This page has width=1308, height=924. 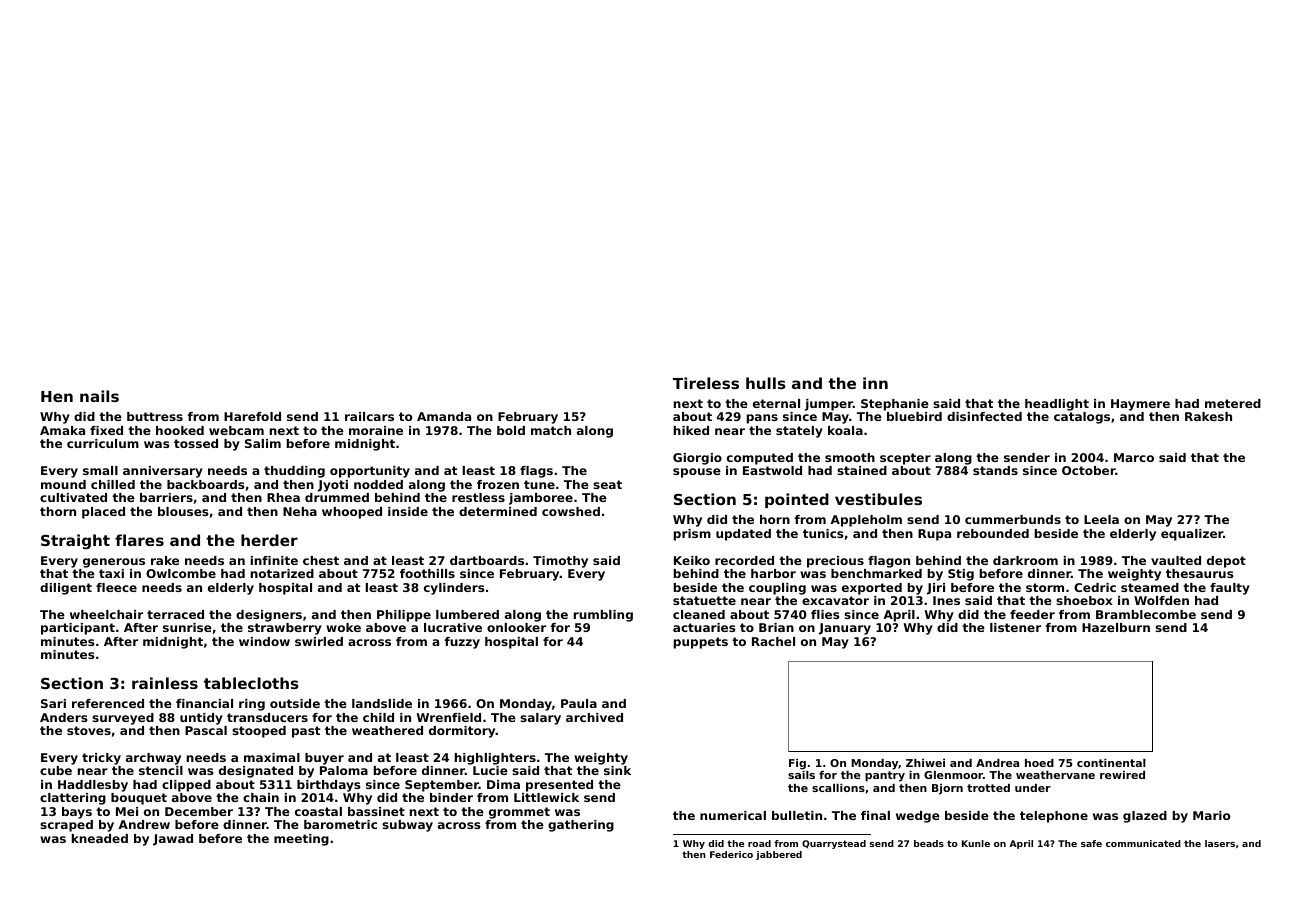 I want to click on smooth, so click(x=850, y=457).
